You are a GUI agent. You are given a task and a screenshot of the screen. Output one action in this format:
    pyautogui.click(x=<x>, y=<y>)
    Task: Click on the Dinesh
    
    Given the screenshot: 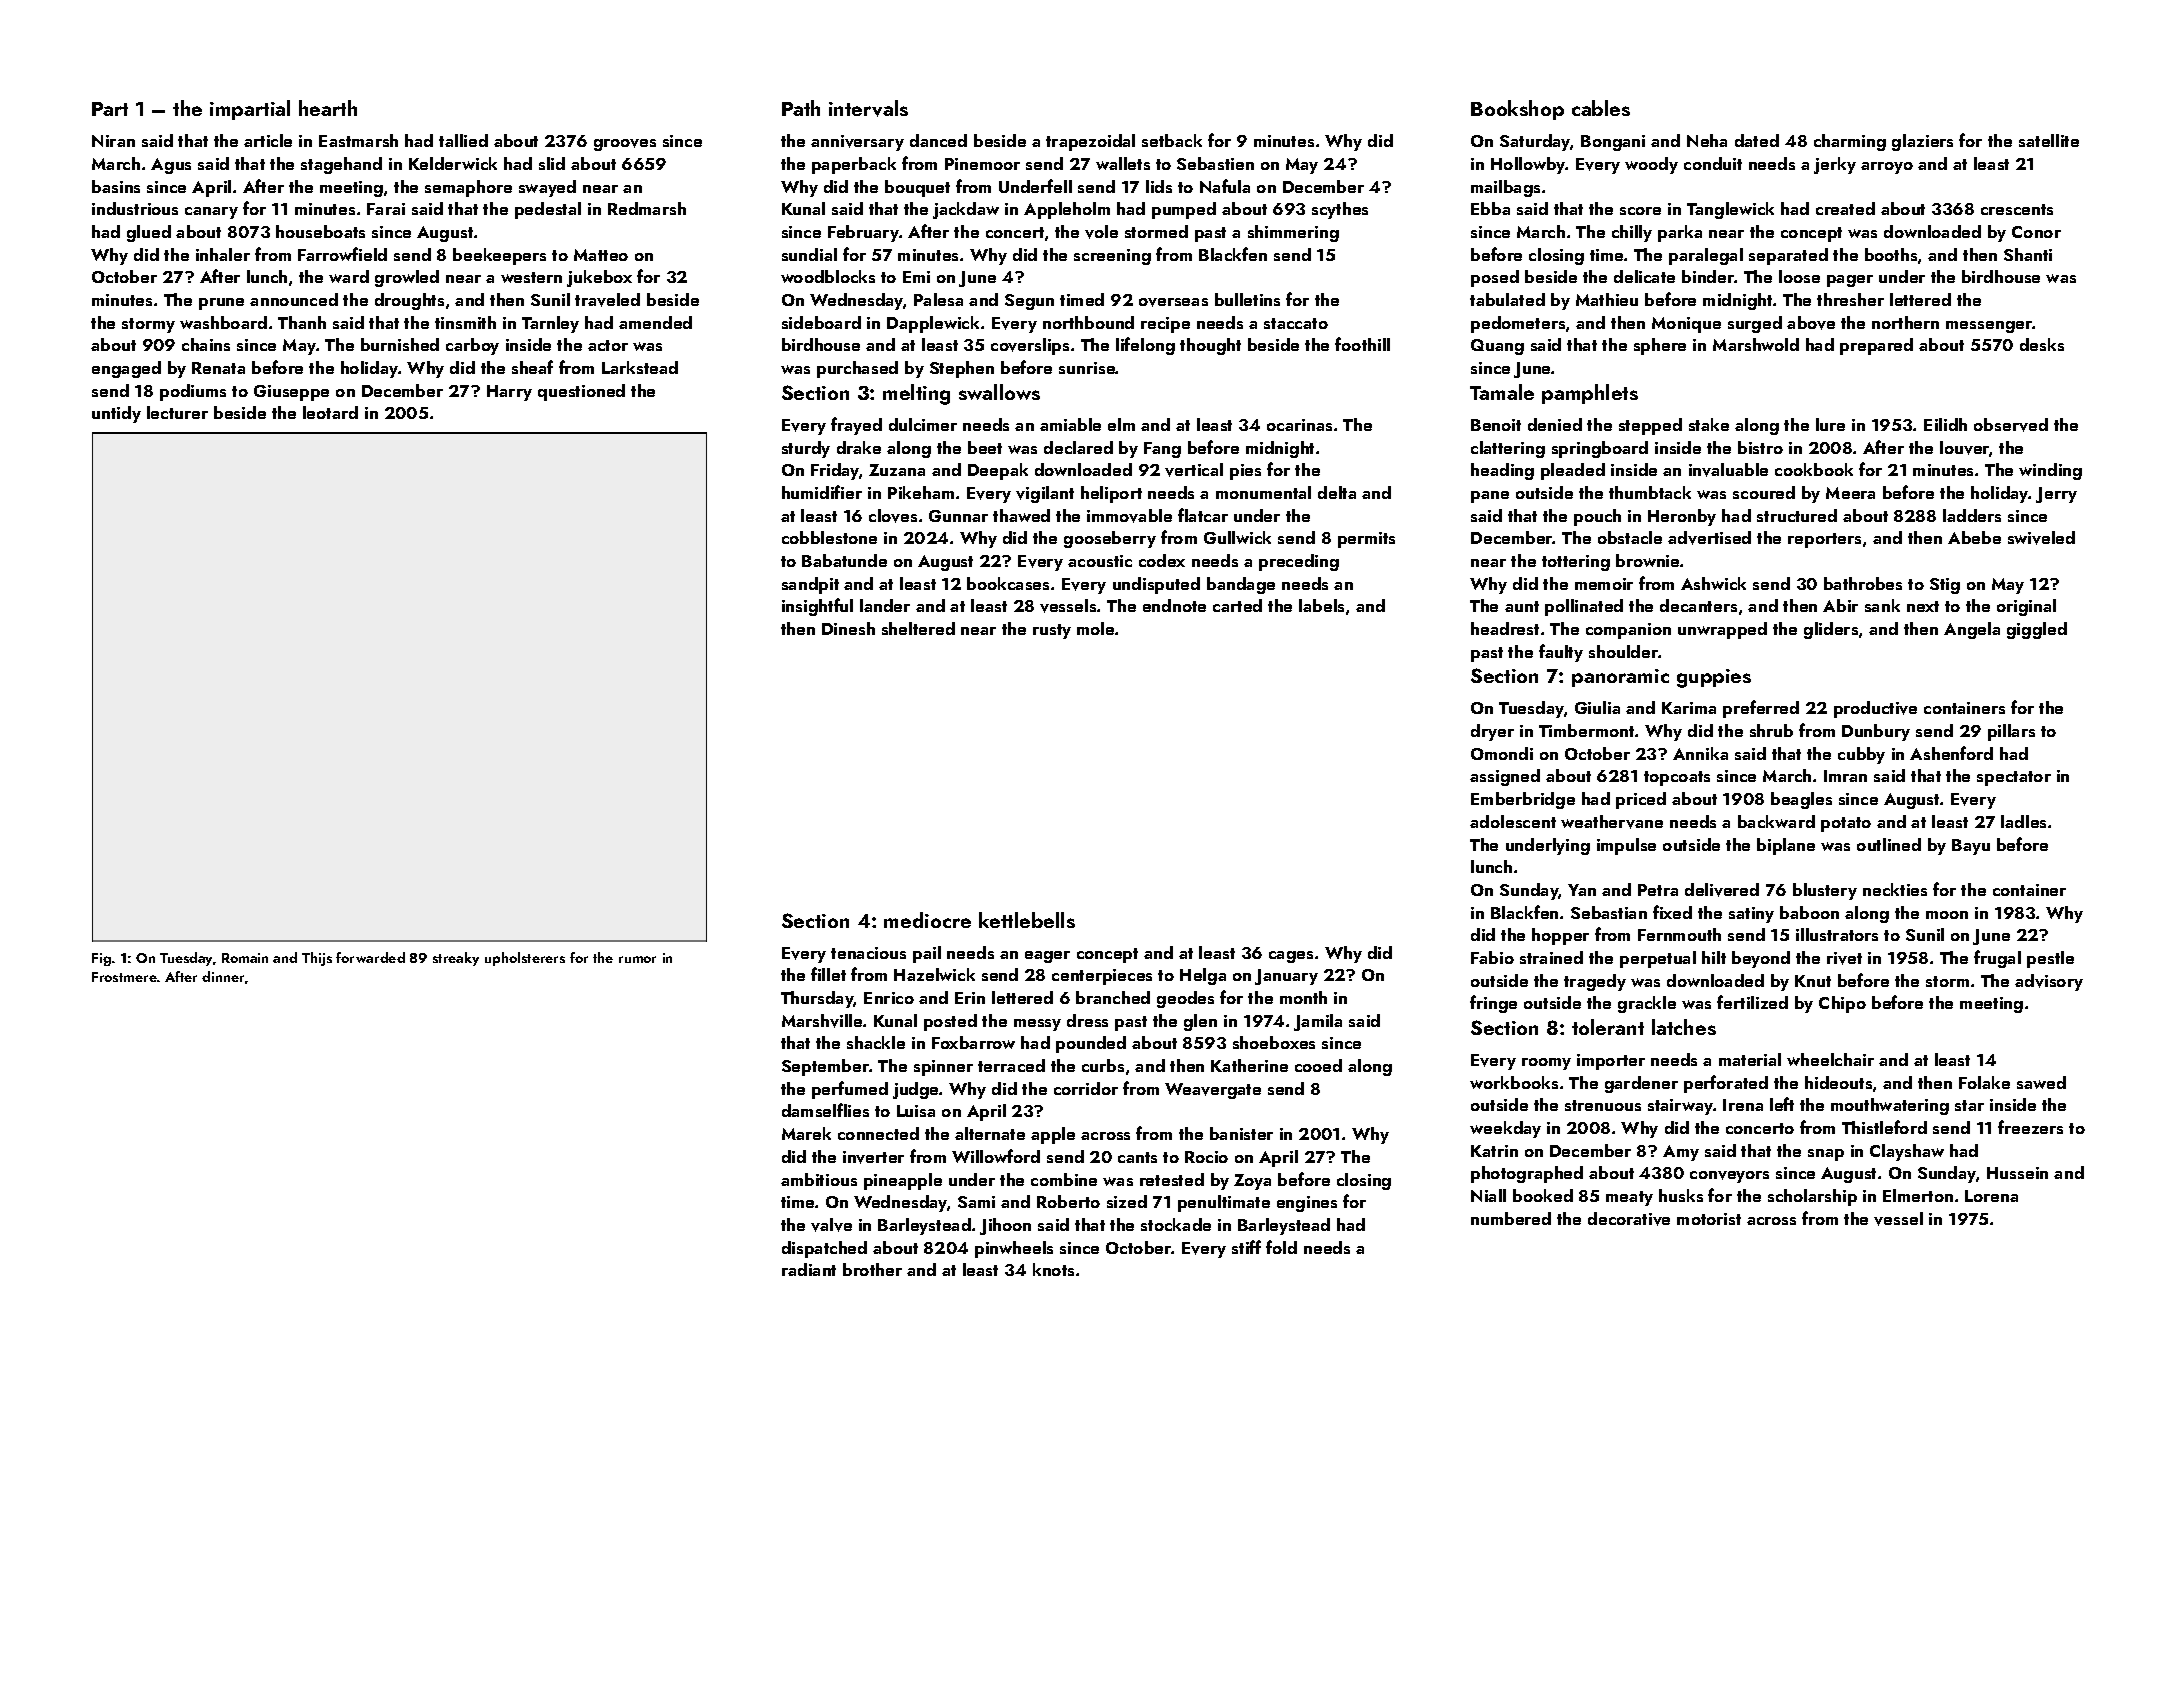 What is the action you would take?
    pyautogui.click(x=848, y=628)
